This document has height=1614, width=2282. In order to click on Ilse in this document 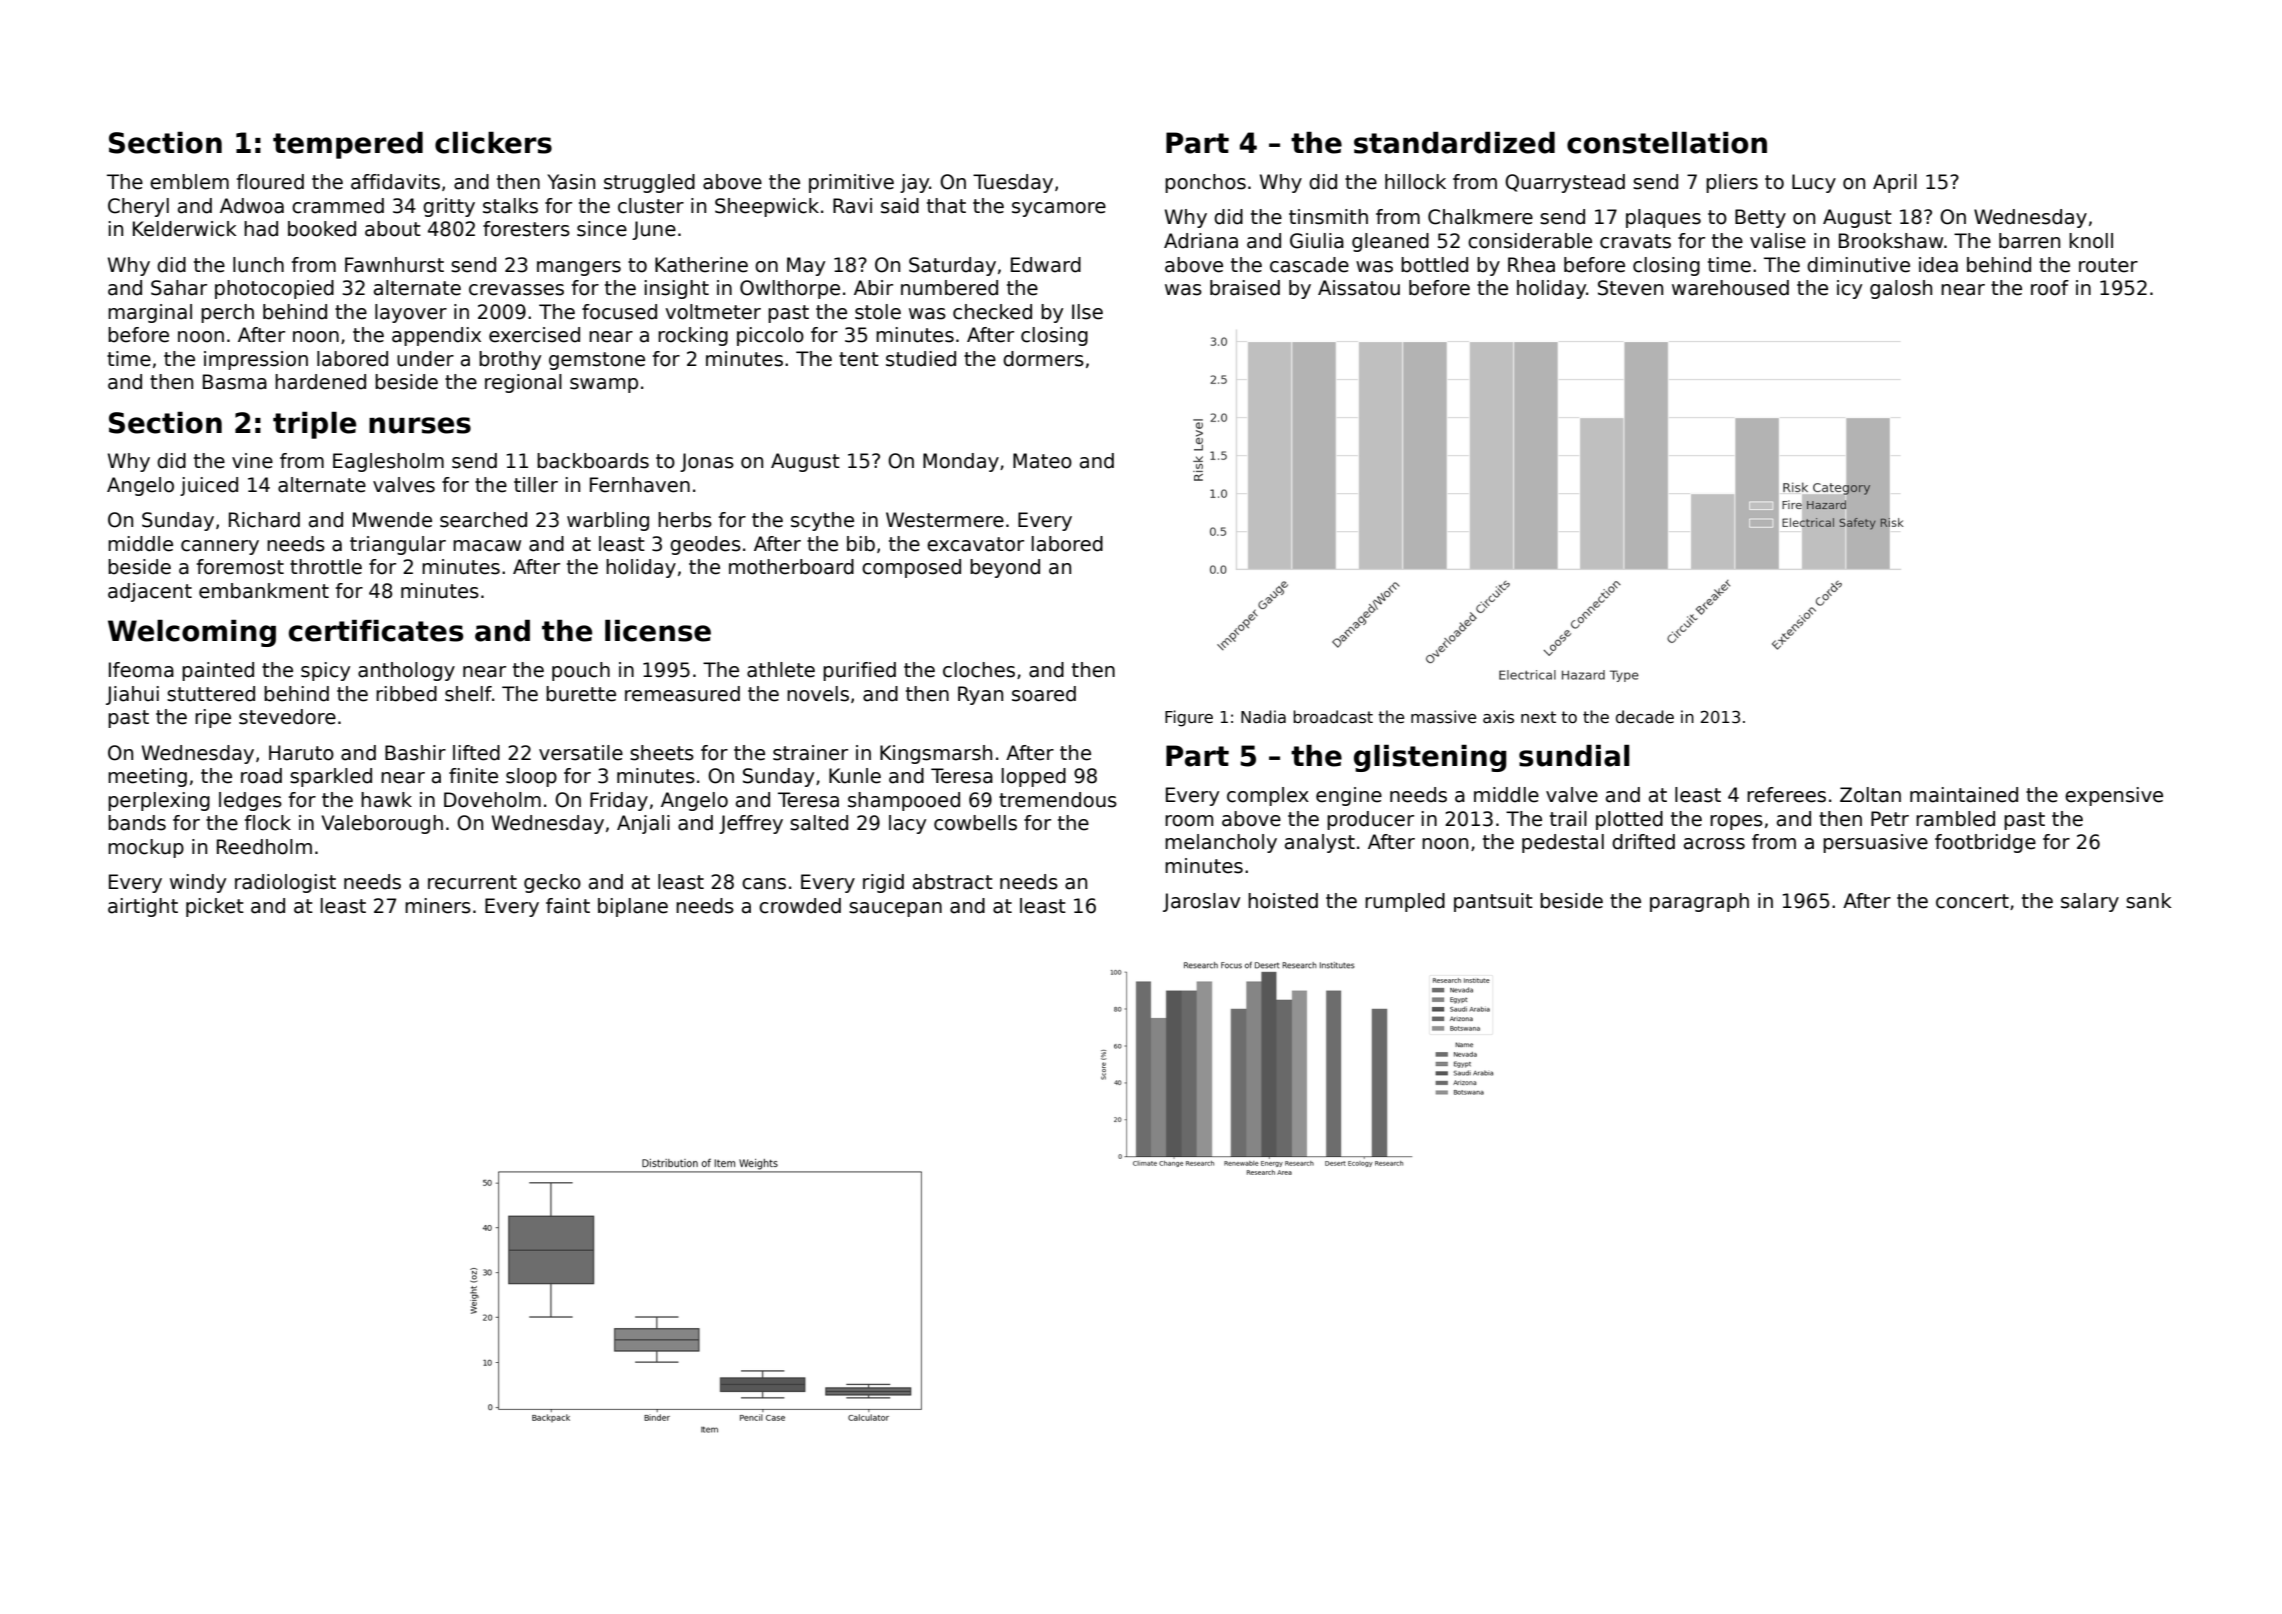, I will do `click(1087, 312)`.
